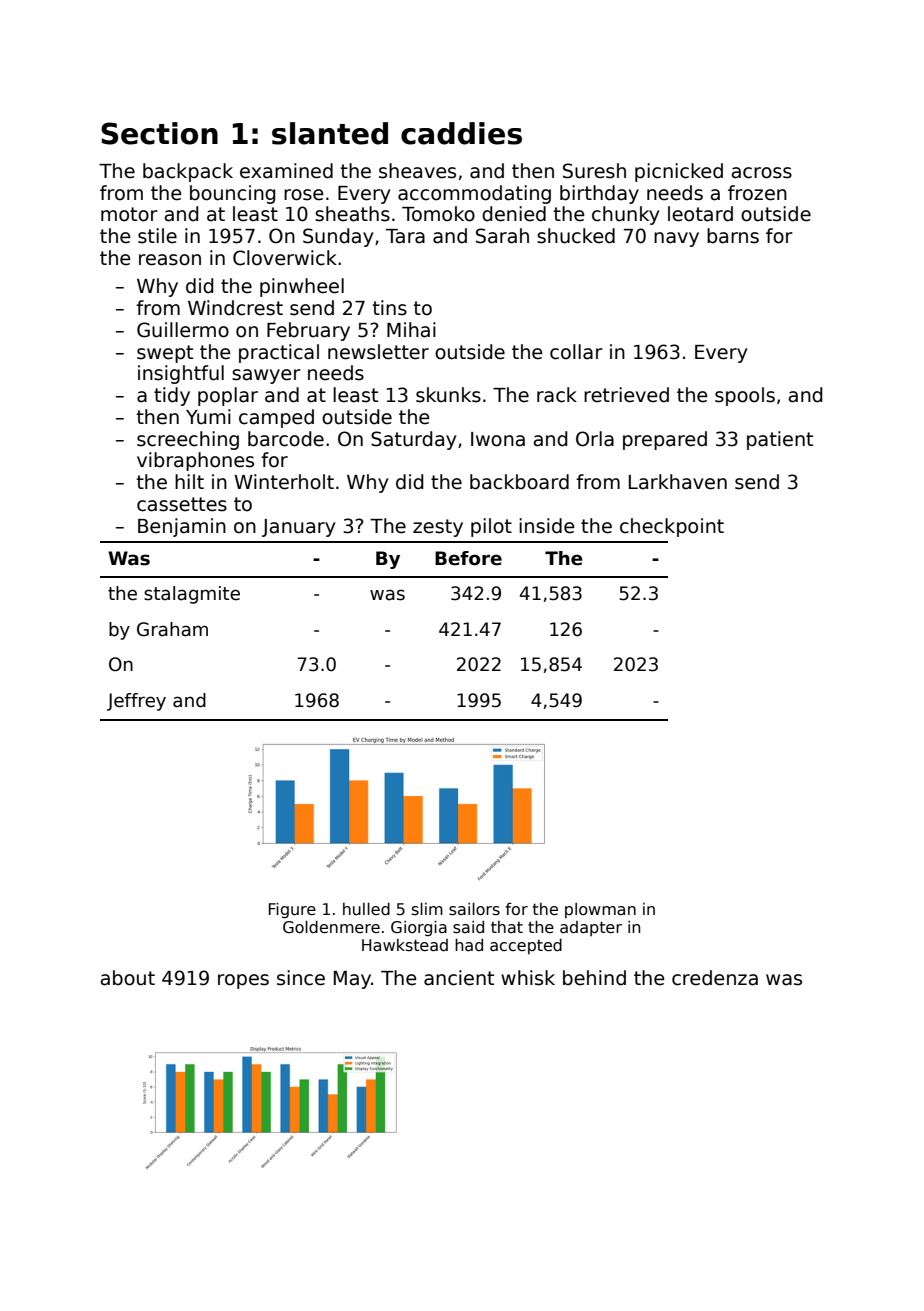 The height and width of the image is (1311, 924). I want to click on ropes, so click(243, 981).
